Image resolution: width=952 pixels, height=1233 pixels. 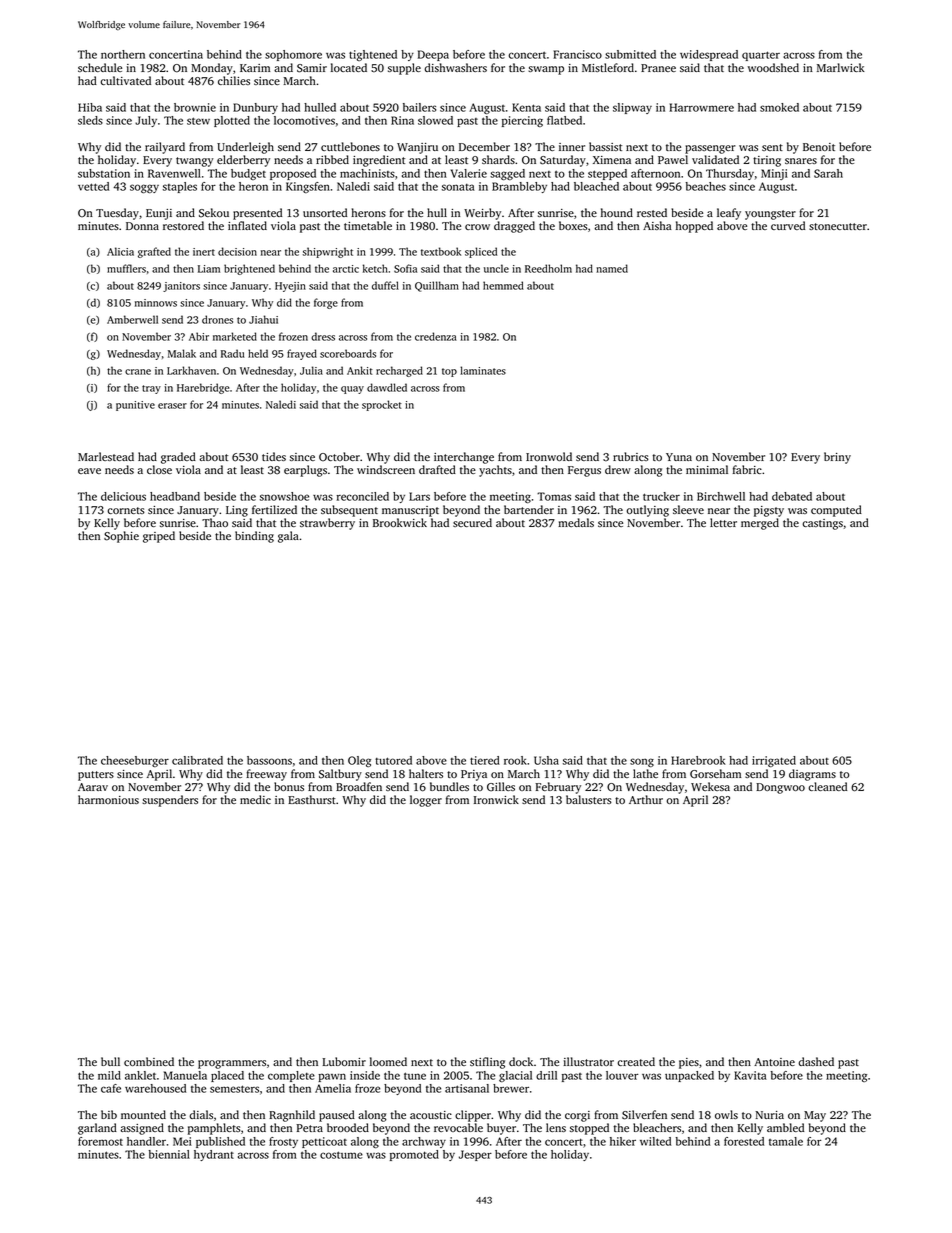 What do you see at coordinates (679, 457) in the document?
I see `Yuna` at bounding box center [679, 457].
